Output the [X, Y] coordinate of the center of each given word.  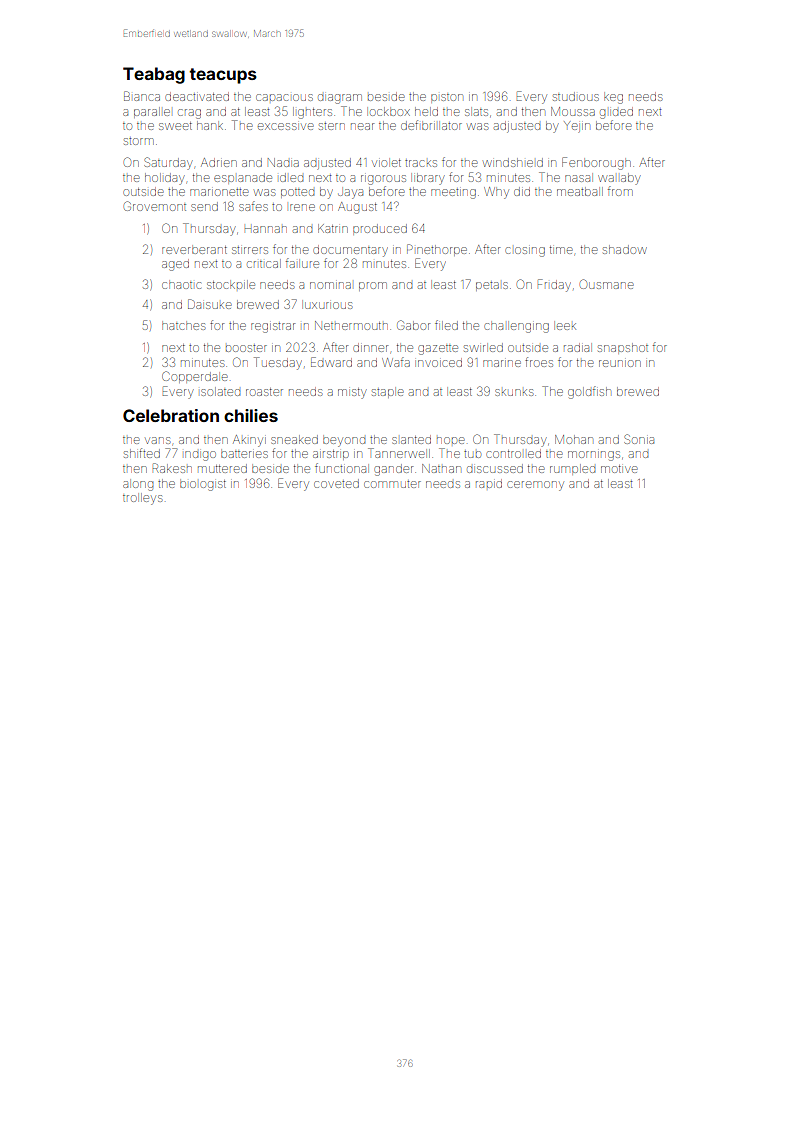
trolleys [142, 499]
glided [616, 113]
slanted [411, 439]
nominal [330, 285]
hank [210, 125]
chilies [251, 415]
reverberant [194, 250]
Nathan [441, 468]
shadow [625, 249]
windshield [513, 162]
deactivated [197, 96]
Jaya [350, 194]
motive [619, 469]
